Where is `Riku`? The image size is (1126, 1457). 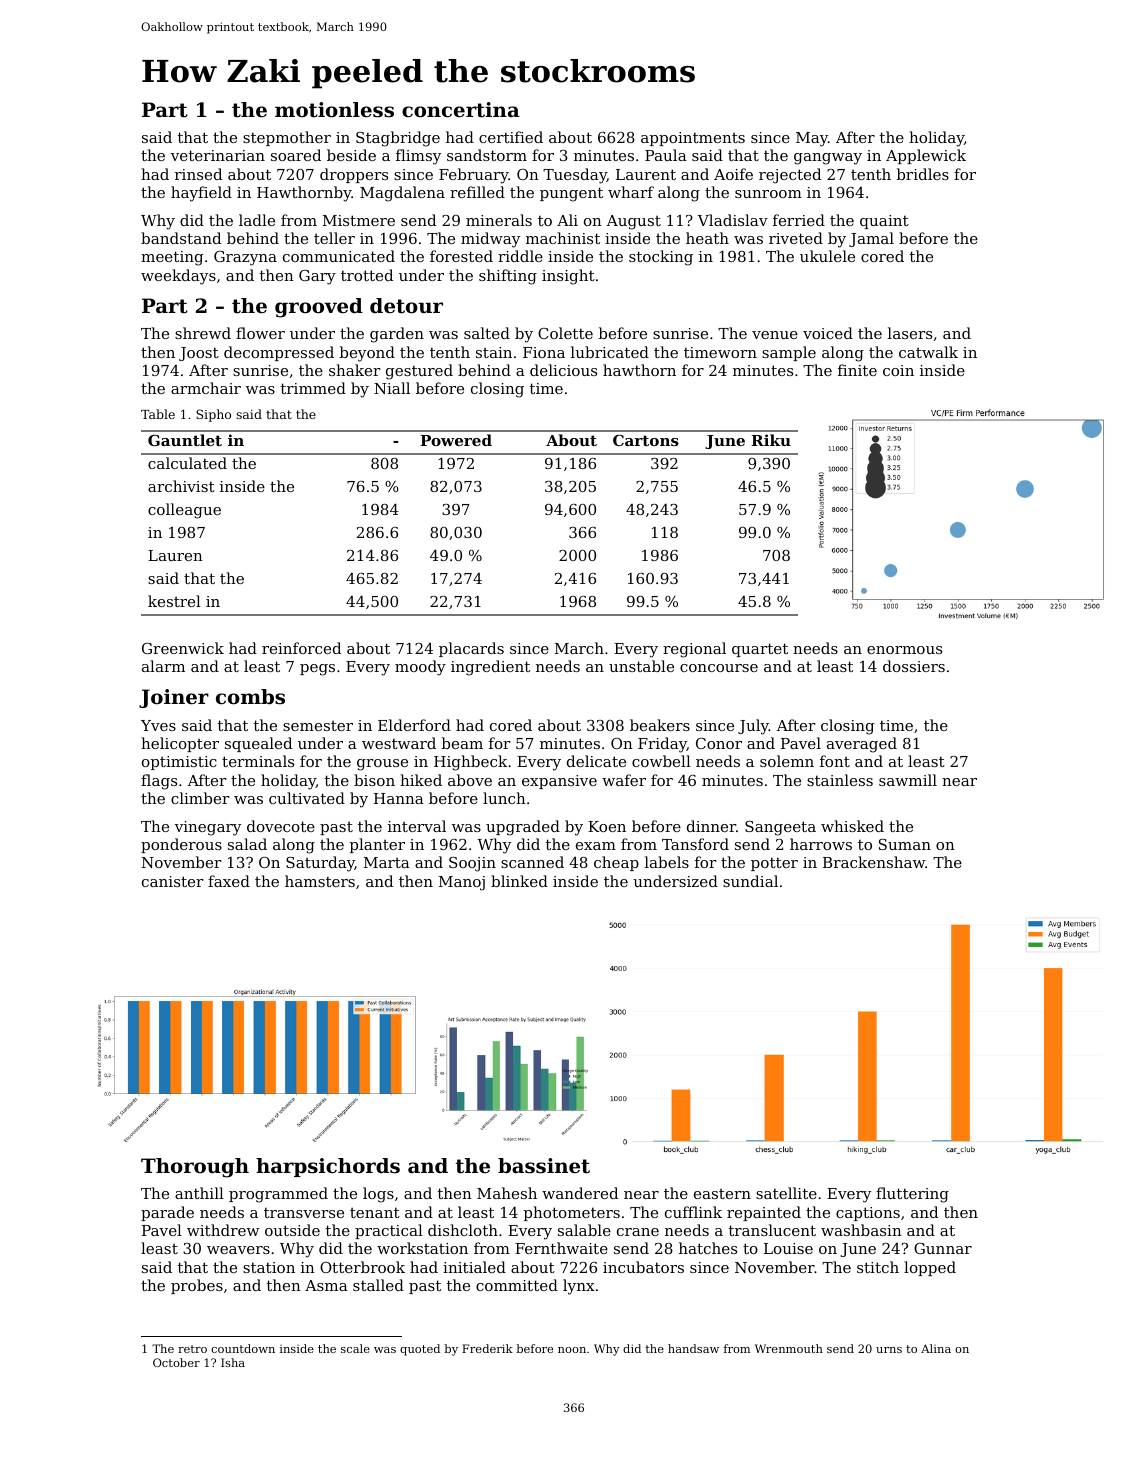
Riku is located at coordinates (771, 440).
